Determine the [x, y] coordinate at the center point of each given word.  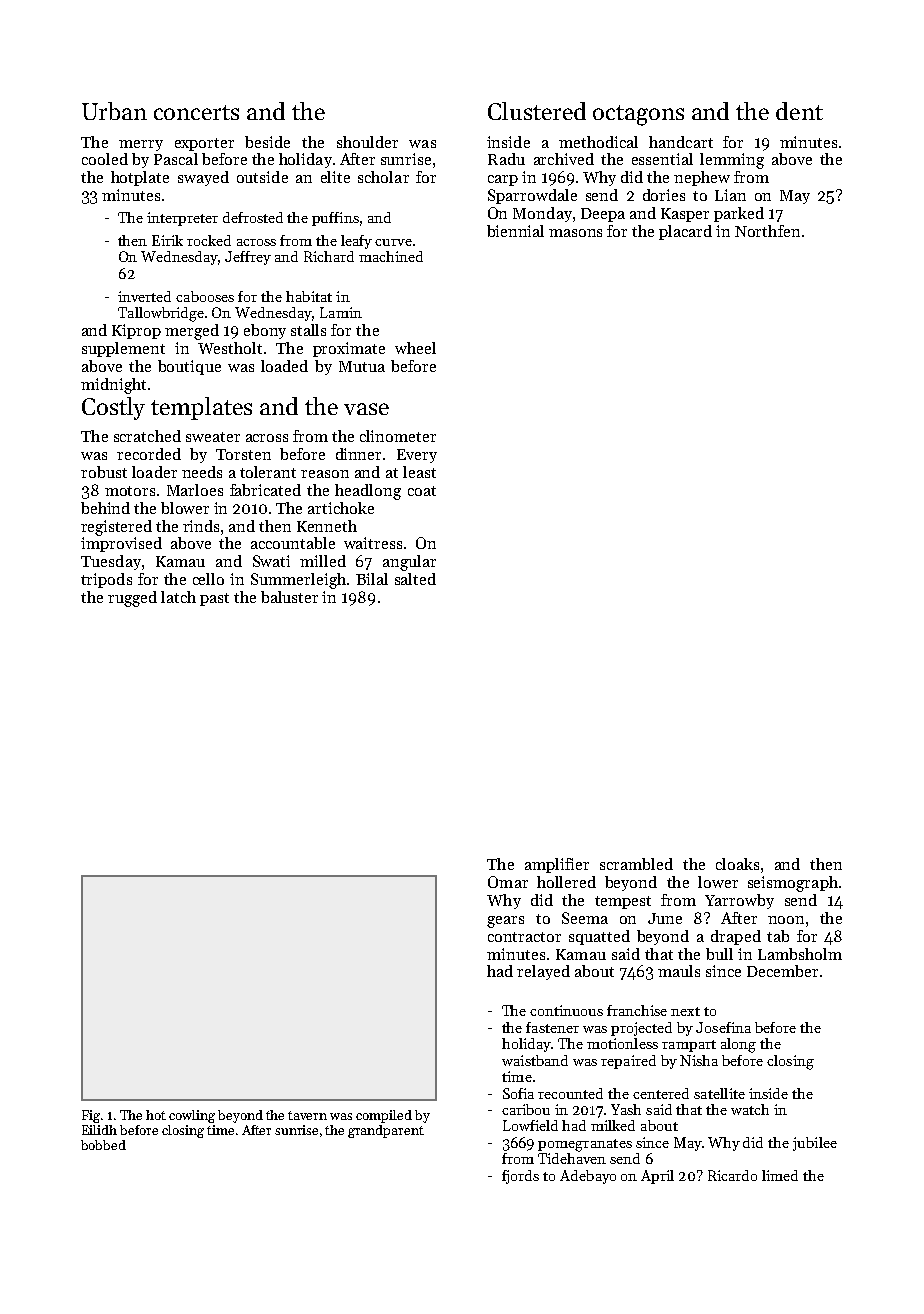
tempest [623, 902]
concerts [196, 112]
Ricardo [732, 1175]
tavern [307, 1115]
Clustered [537, 111]
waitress [373, 543]
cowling [192, 1116]
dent [799, 111]
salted [415, 579]
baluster [289, 597]
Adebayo [588, 1177]
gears [505, 922]
